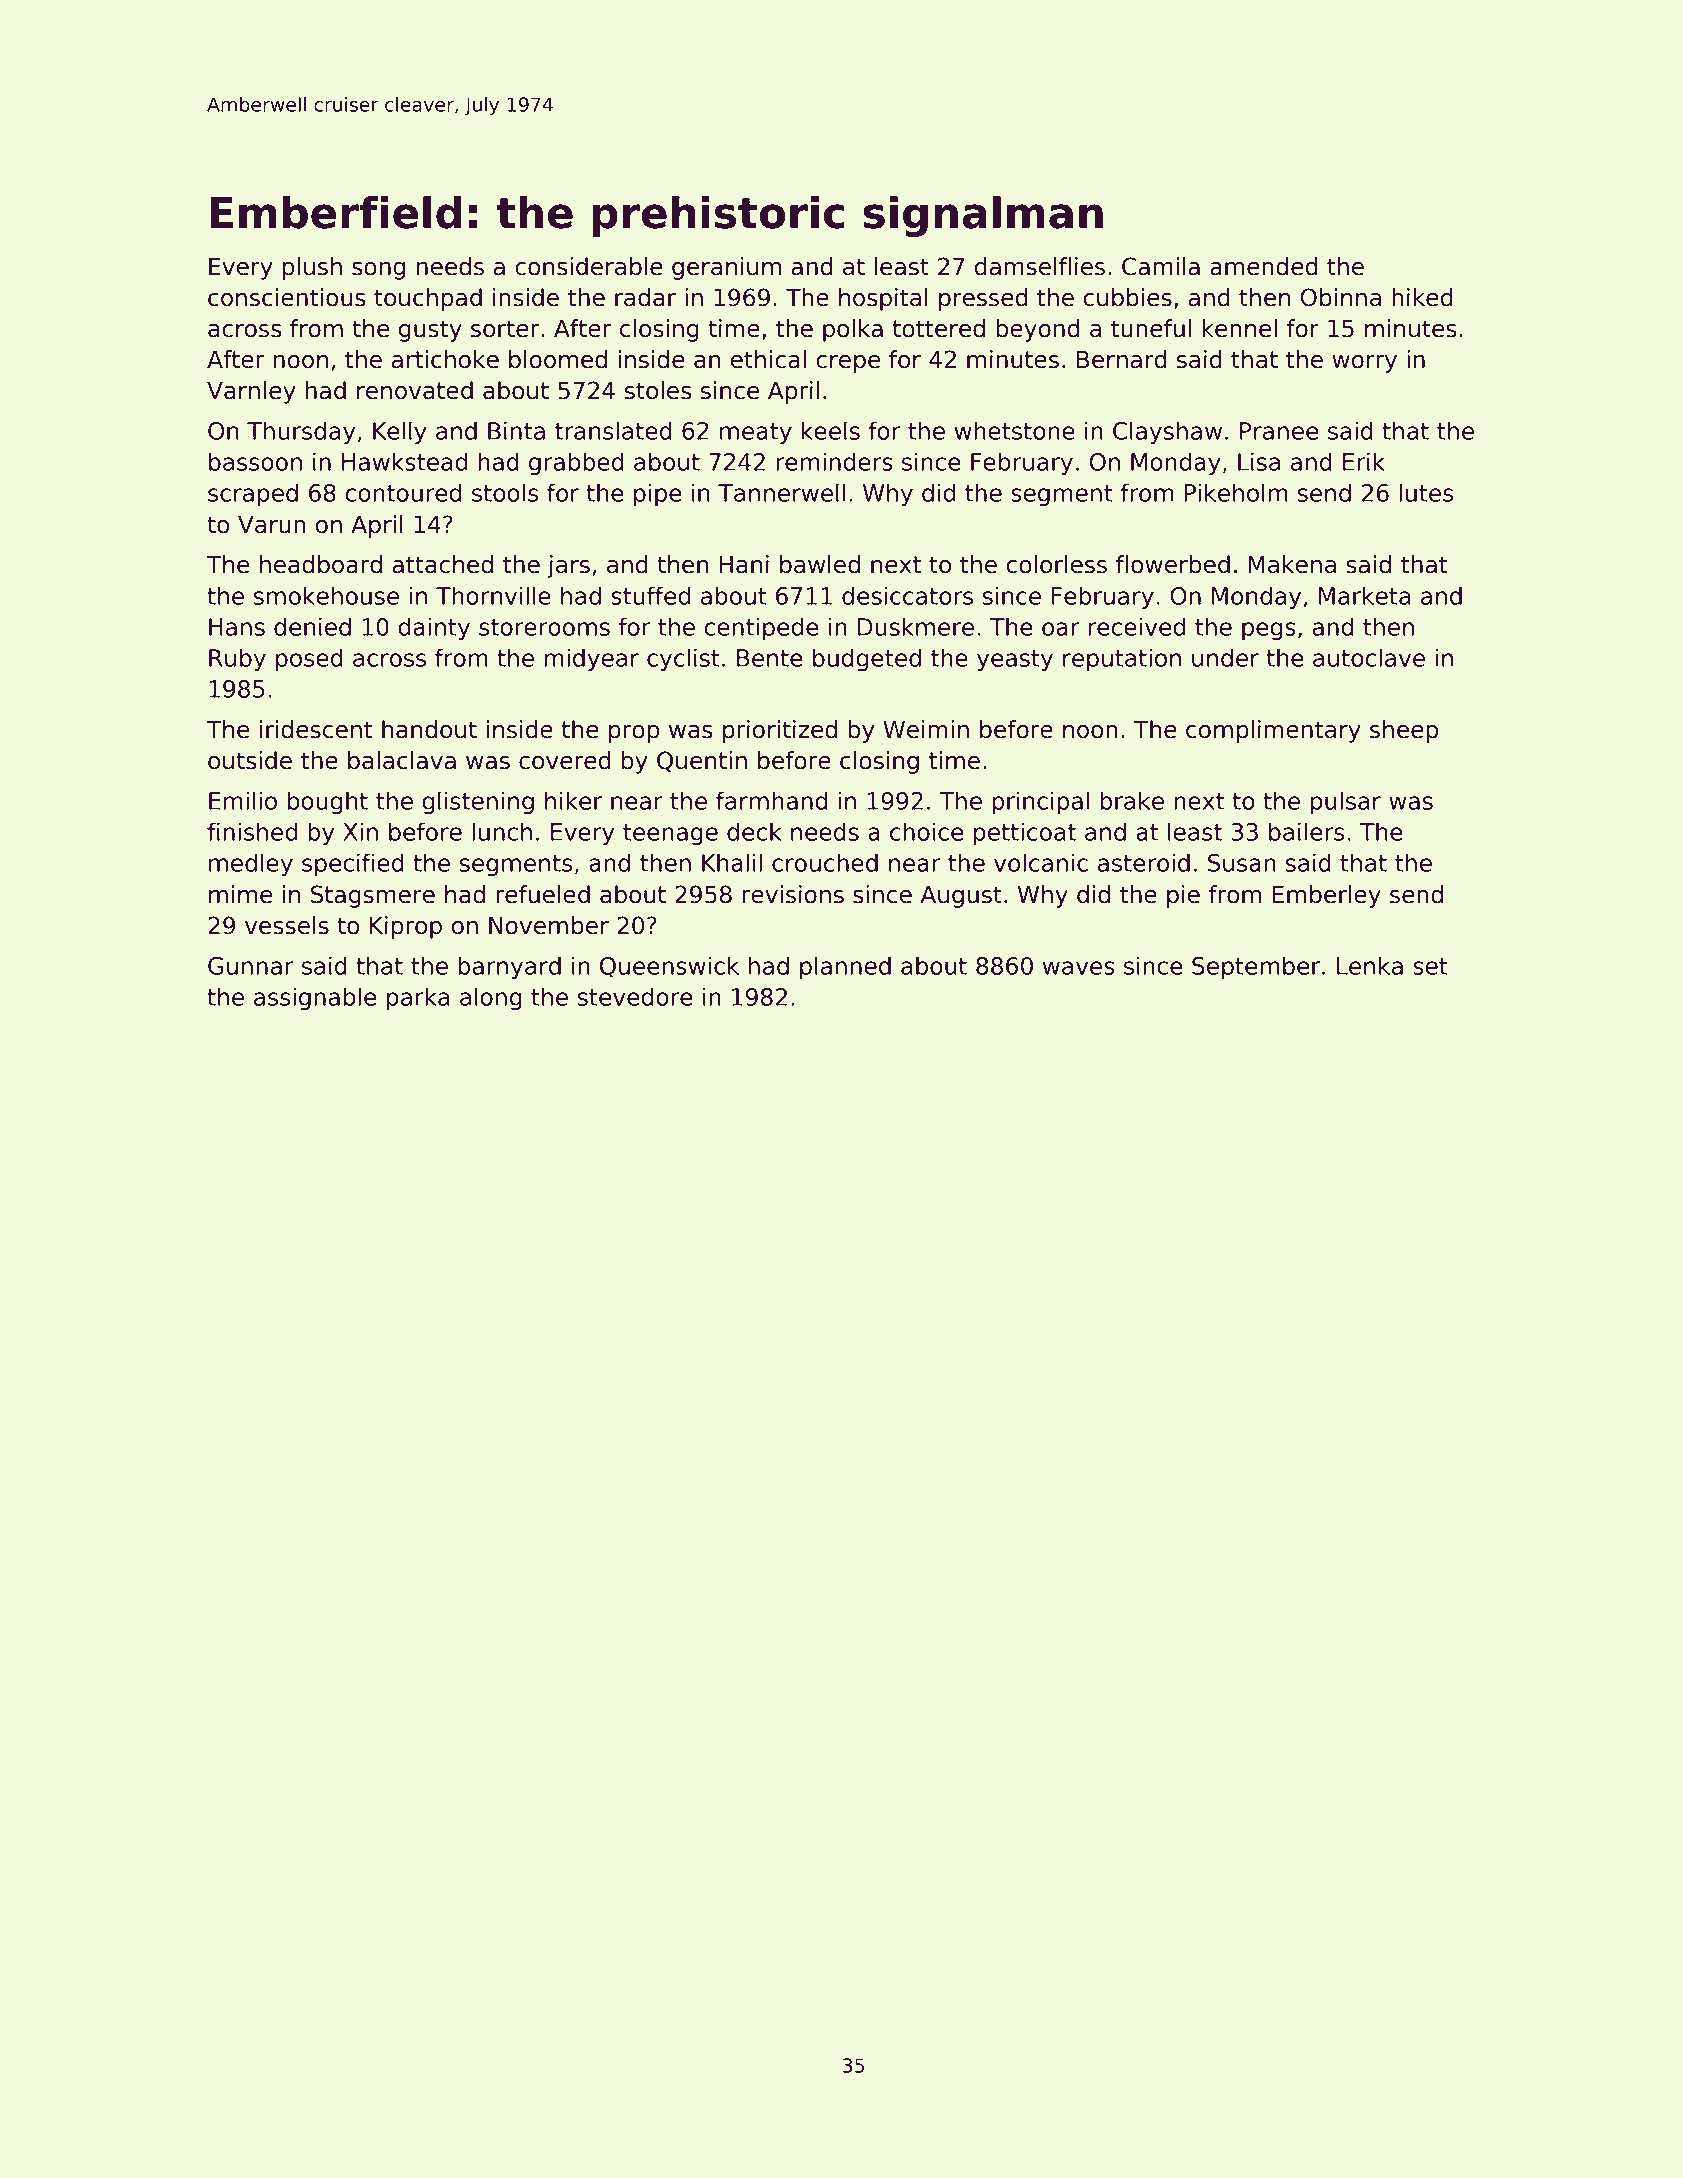 Image resolution: width=1683 pixels, height=2178 pixels. Describe the element at coordinates (1273, 731) in the screenshot. I see `complimentary` at that location.
